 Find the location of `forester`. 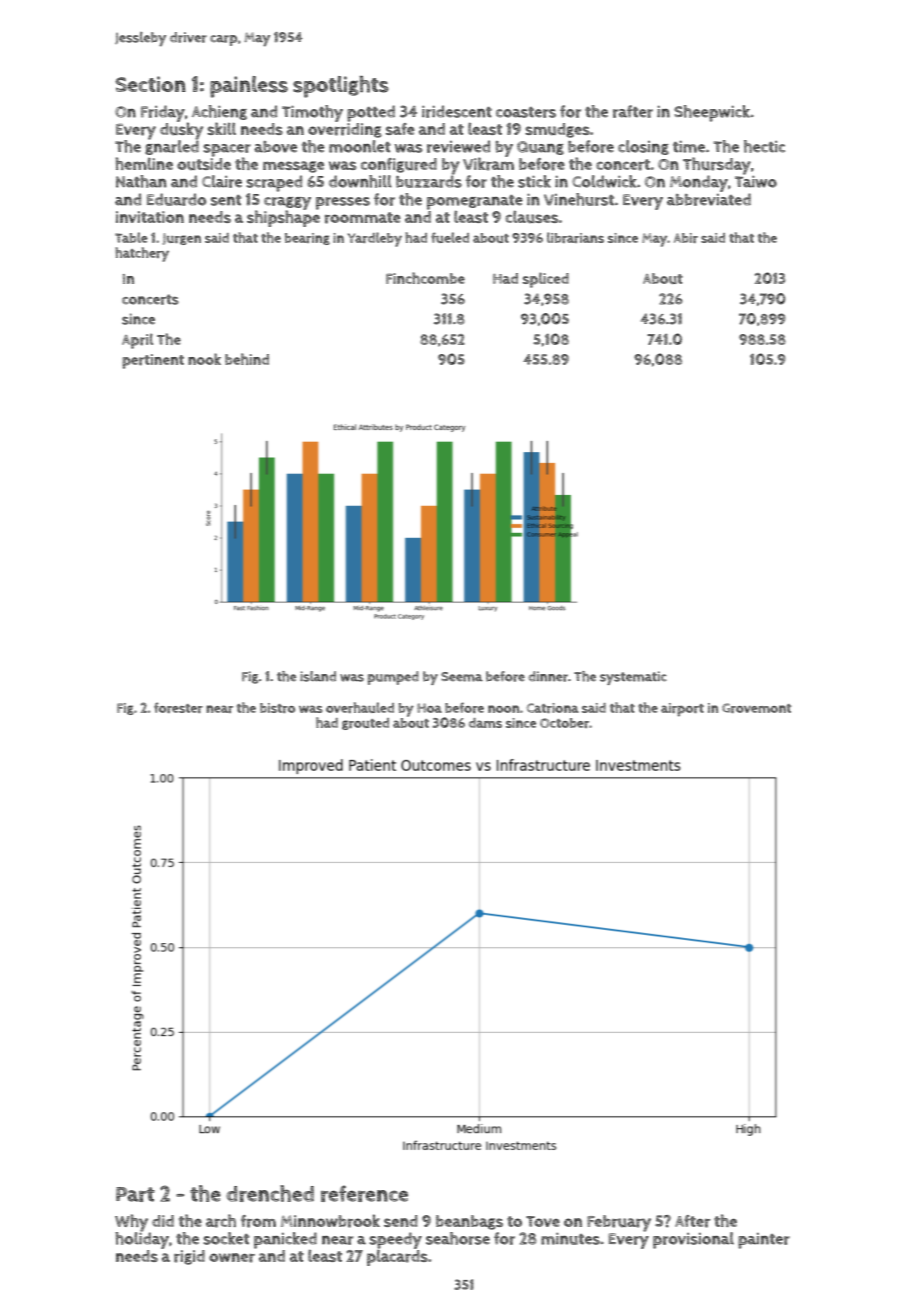

forester is located at coordinates (178, 707).
